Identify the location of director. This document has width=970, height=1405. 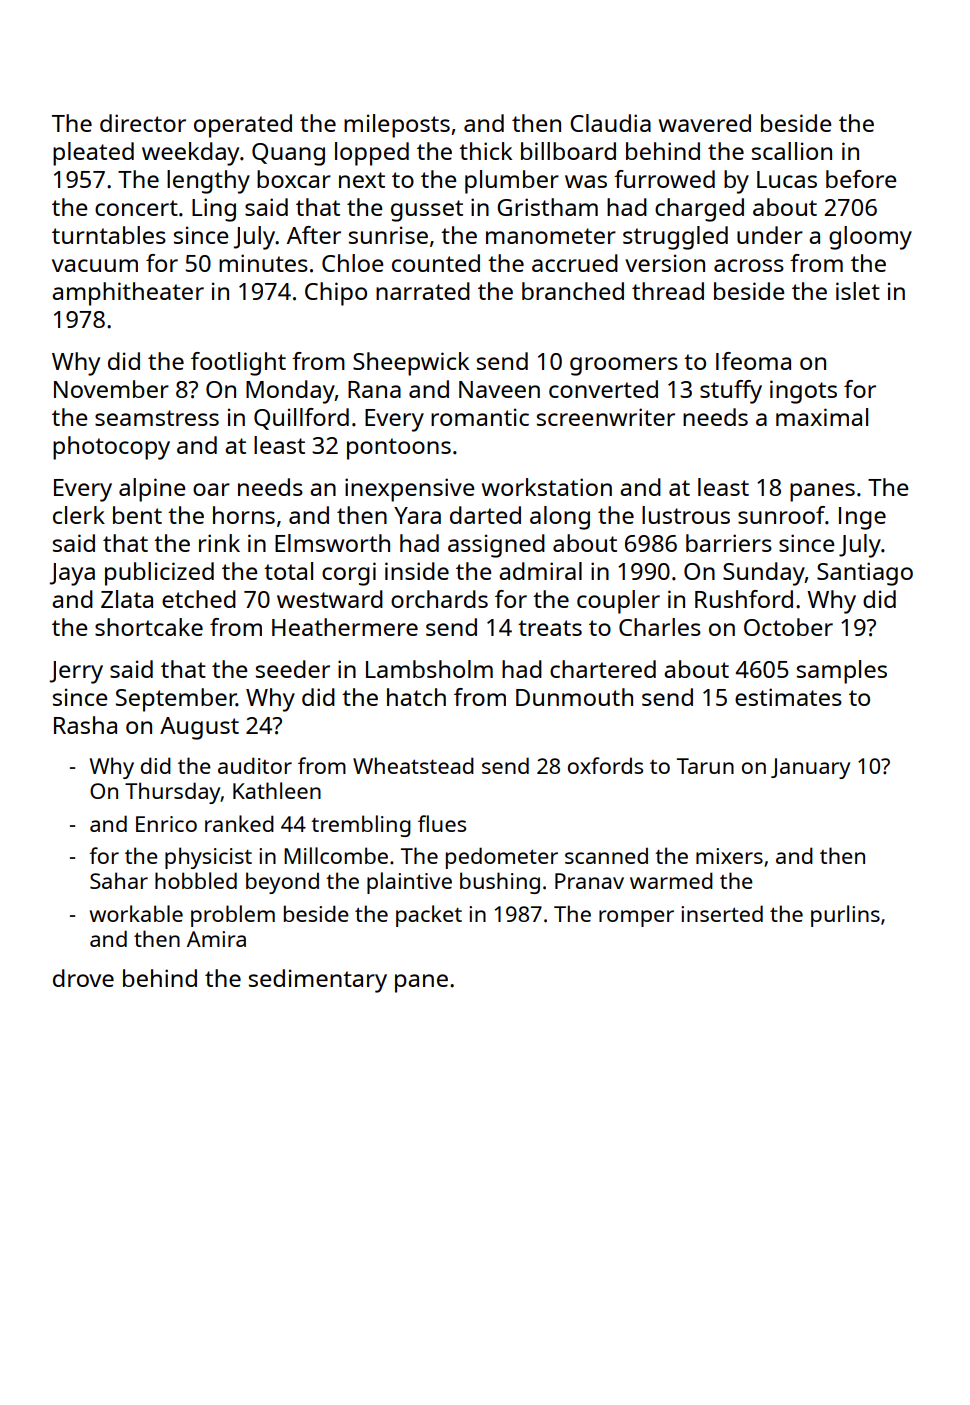
(143, 123).
